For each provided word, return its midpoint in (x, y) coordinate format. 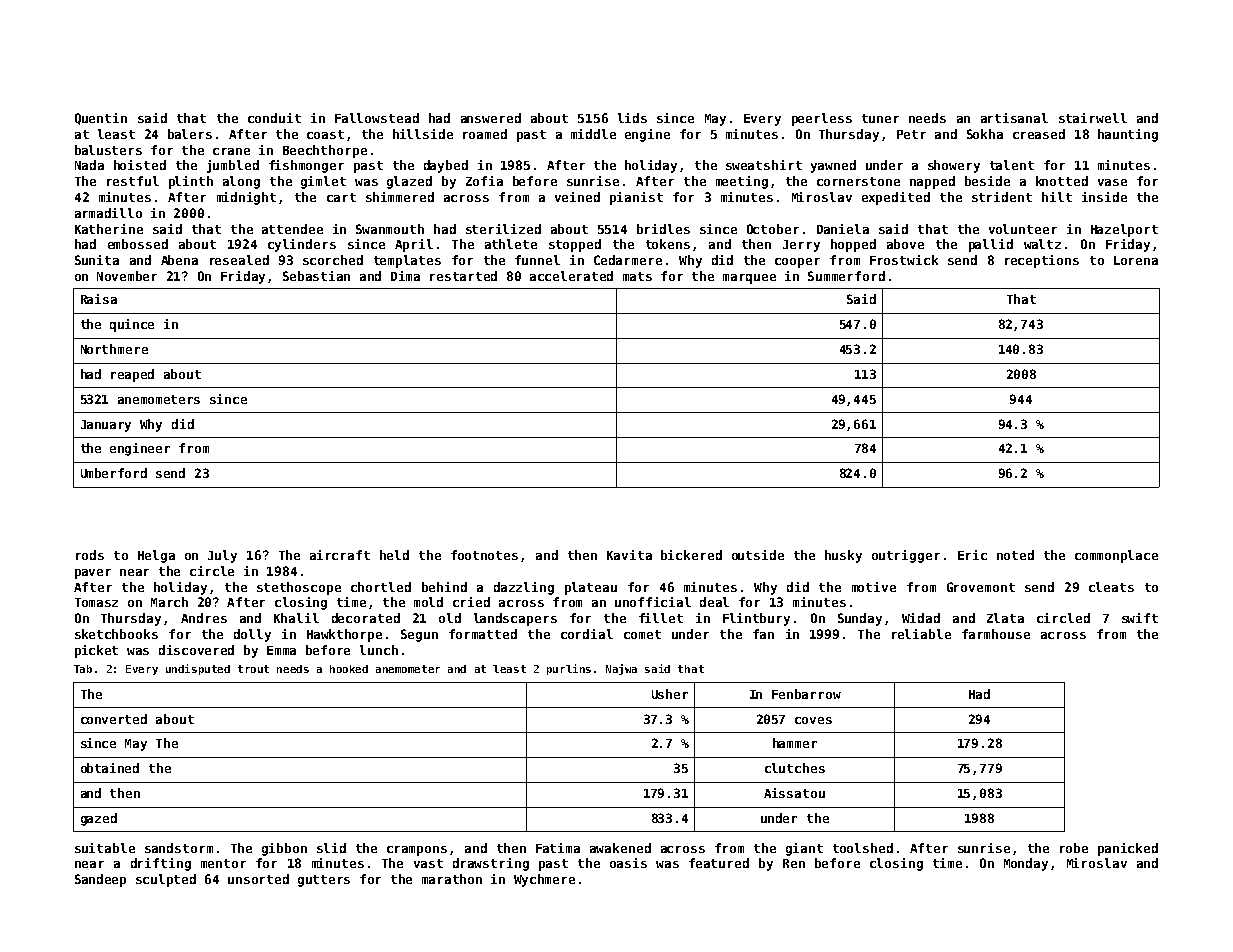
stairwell (1093, 118)
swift (1140, 618)
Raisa (99, 299)
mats (637, 276)
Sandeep (100, 880)
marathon (452, 879)
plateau (591, 588)
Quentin (101, 119)
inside (1104, 197)
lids (632, 118)
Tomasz (96, 602)
